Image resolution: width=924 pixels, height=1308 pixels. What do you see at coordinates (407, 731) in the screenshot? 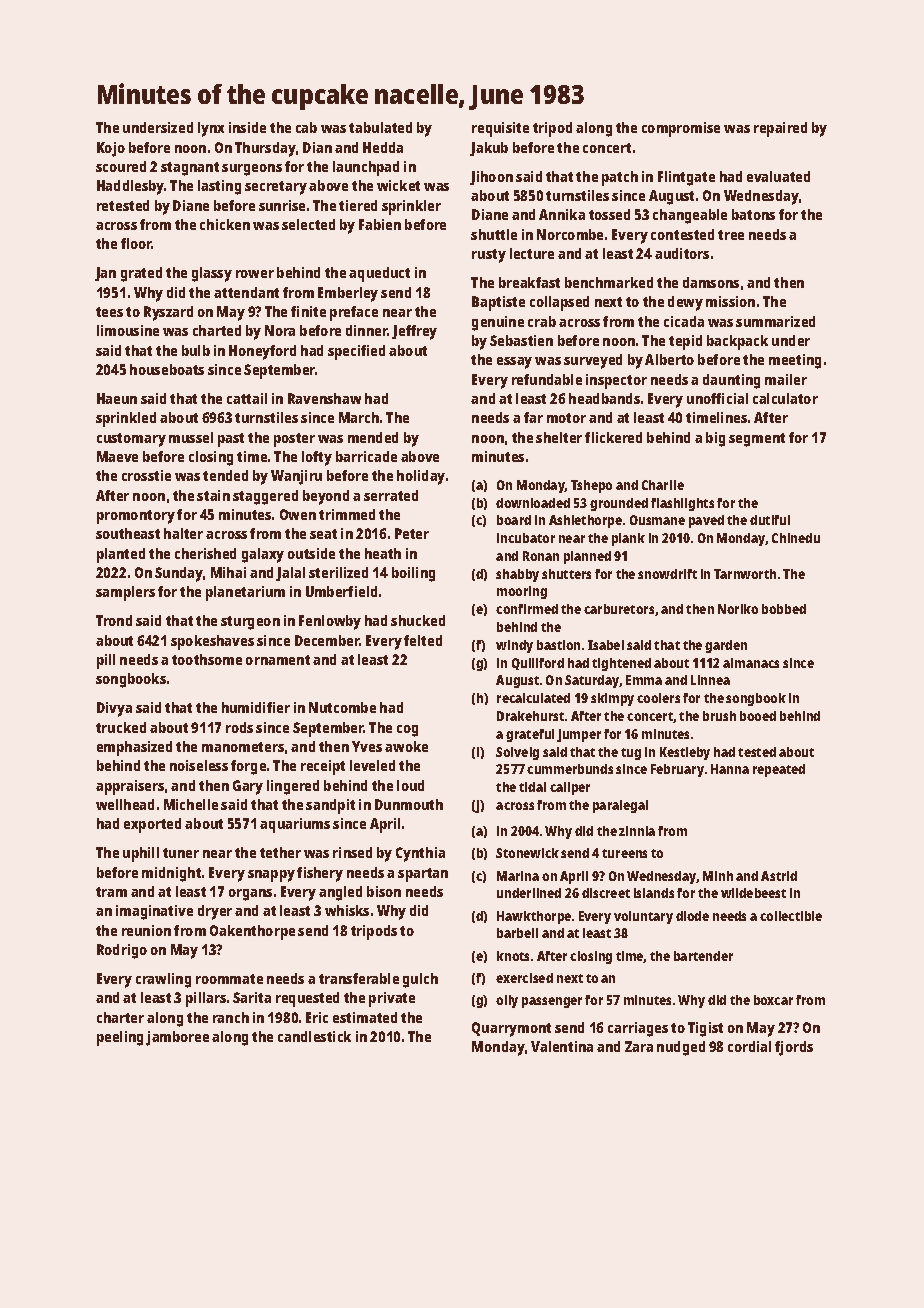
I see `cog` at bounding box center [407, 731].
